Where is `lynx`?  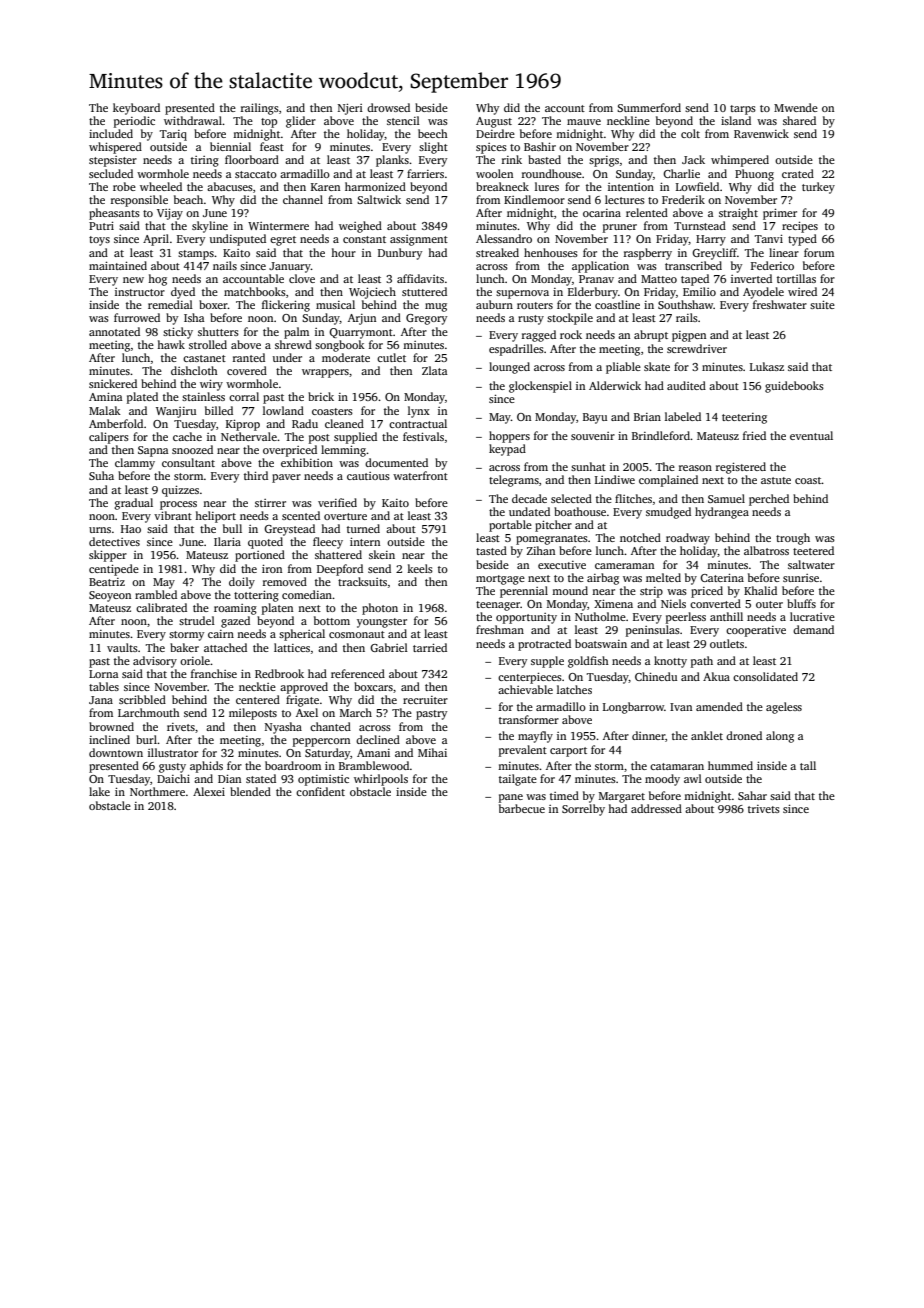 lynx is located at coordinates (419, 412).
